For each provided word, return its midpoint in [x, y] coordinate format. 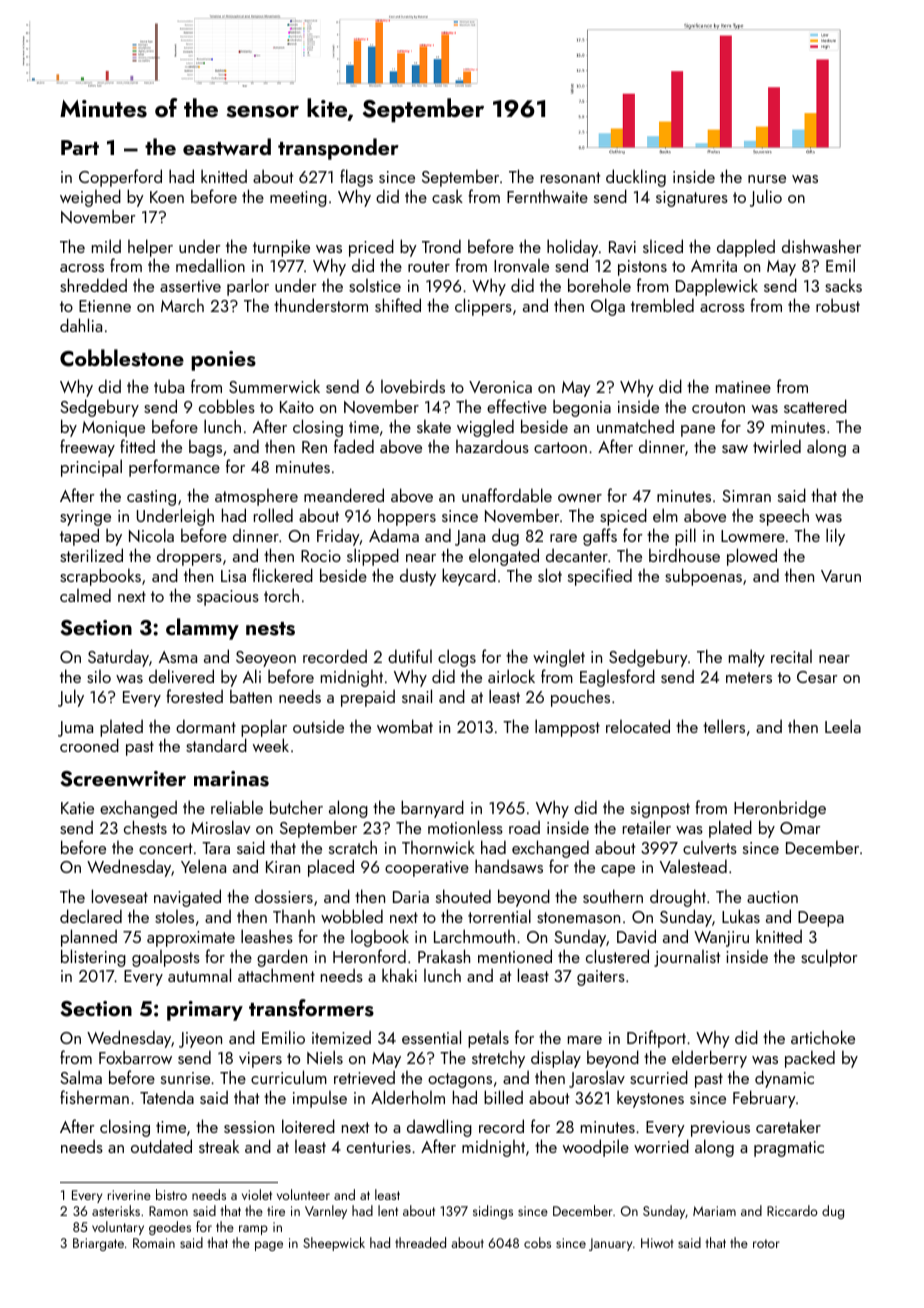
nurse [767, 179]
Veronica [500, 387]
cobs [537, 1242]
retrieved [364, 1077]
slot [550, 575]
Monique [113, 429]
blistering [93, 958]
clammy [202, 629]
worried [661, 1146]
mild [106, 246]
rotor [766, 1243]
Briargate [98, 1244]
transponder [338, 149]
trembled [662, 305]
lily [835, 537]
